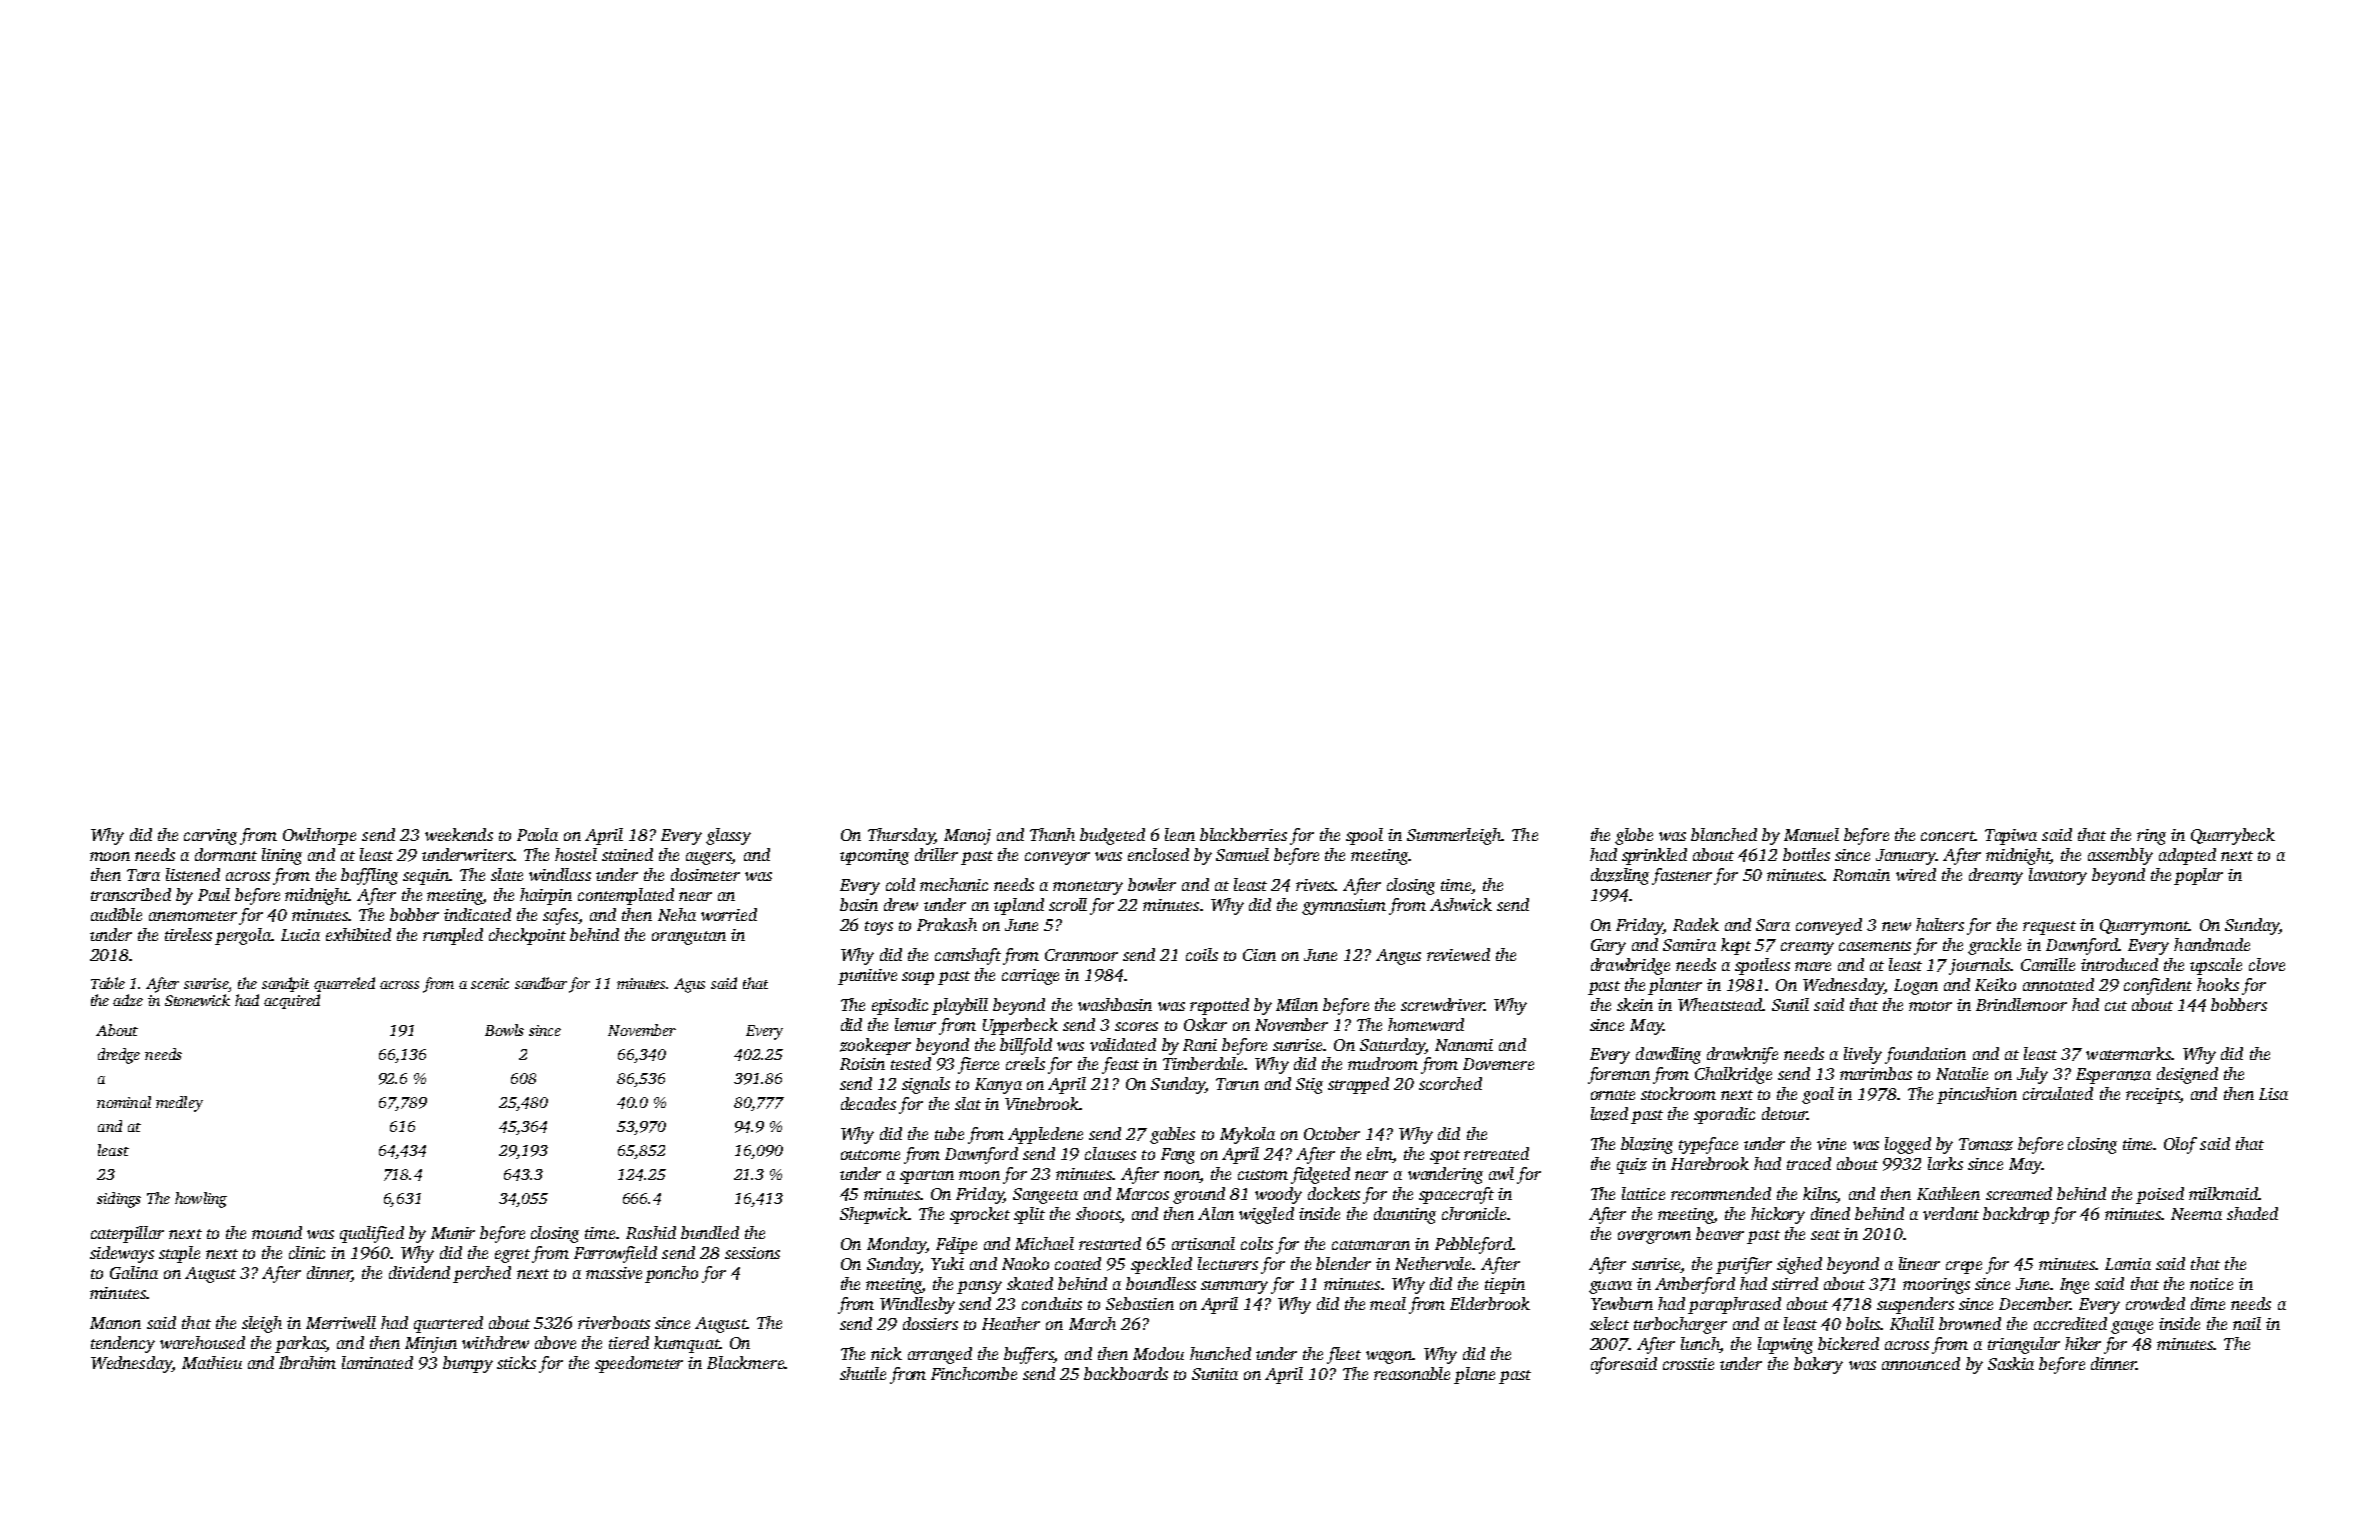  I want to click on crepe, so click(1964, 1267).
